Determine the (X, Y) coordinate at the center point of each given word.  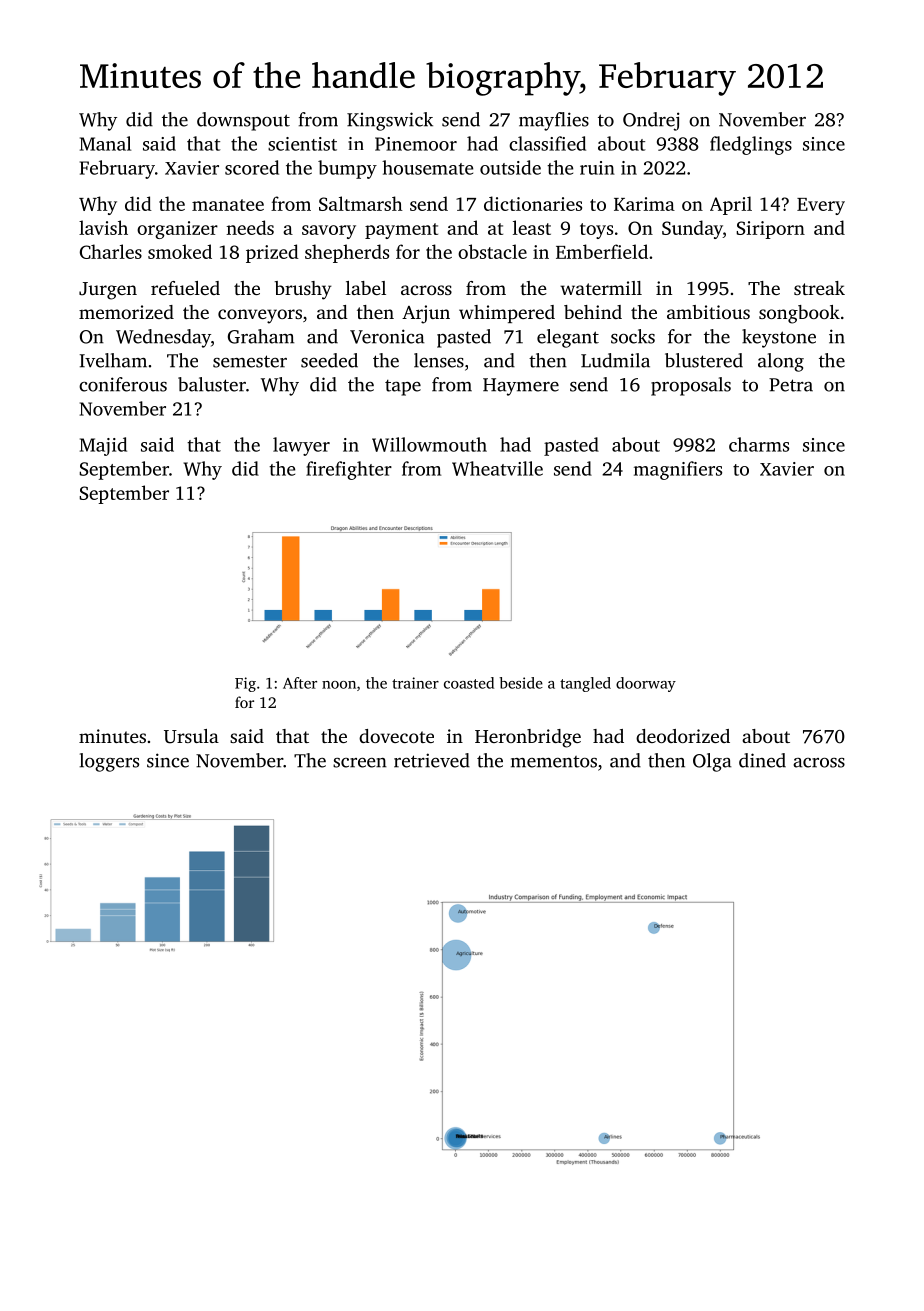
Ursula (191, 736)
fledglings (751, 145)
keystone (779, 338)
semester (250, 361)
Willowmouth (429, 444)
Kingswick (390, 121)
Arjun (426, 314)
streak (819, 288)
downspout (243, 121)
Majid (103, 446)
